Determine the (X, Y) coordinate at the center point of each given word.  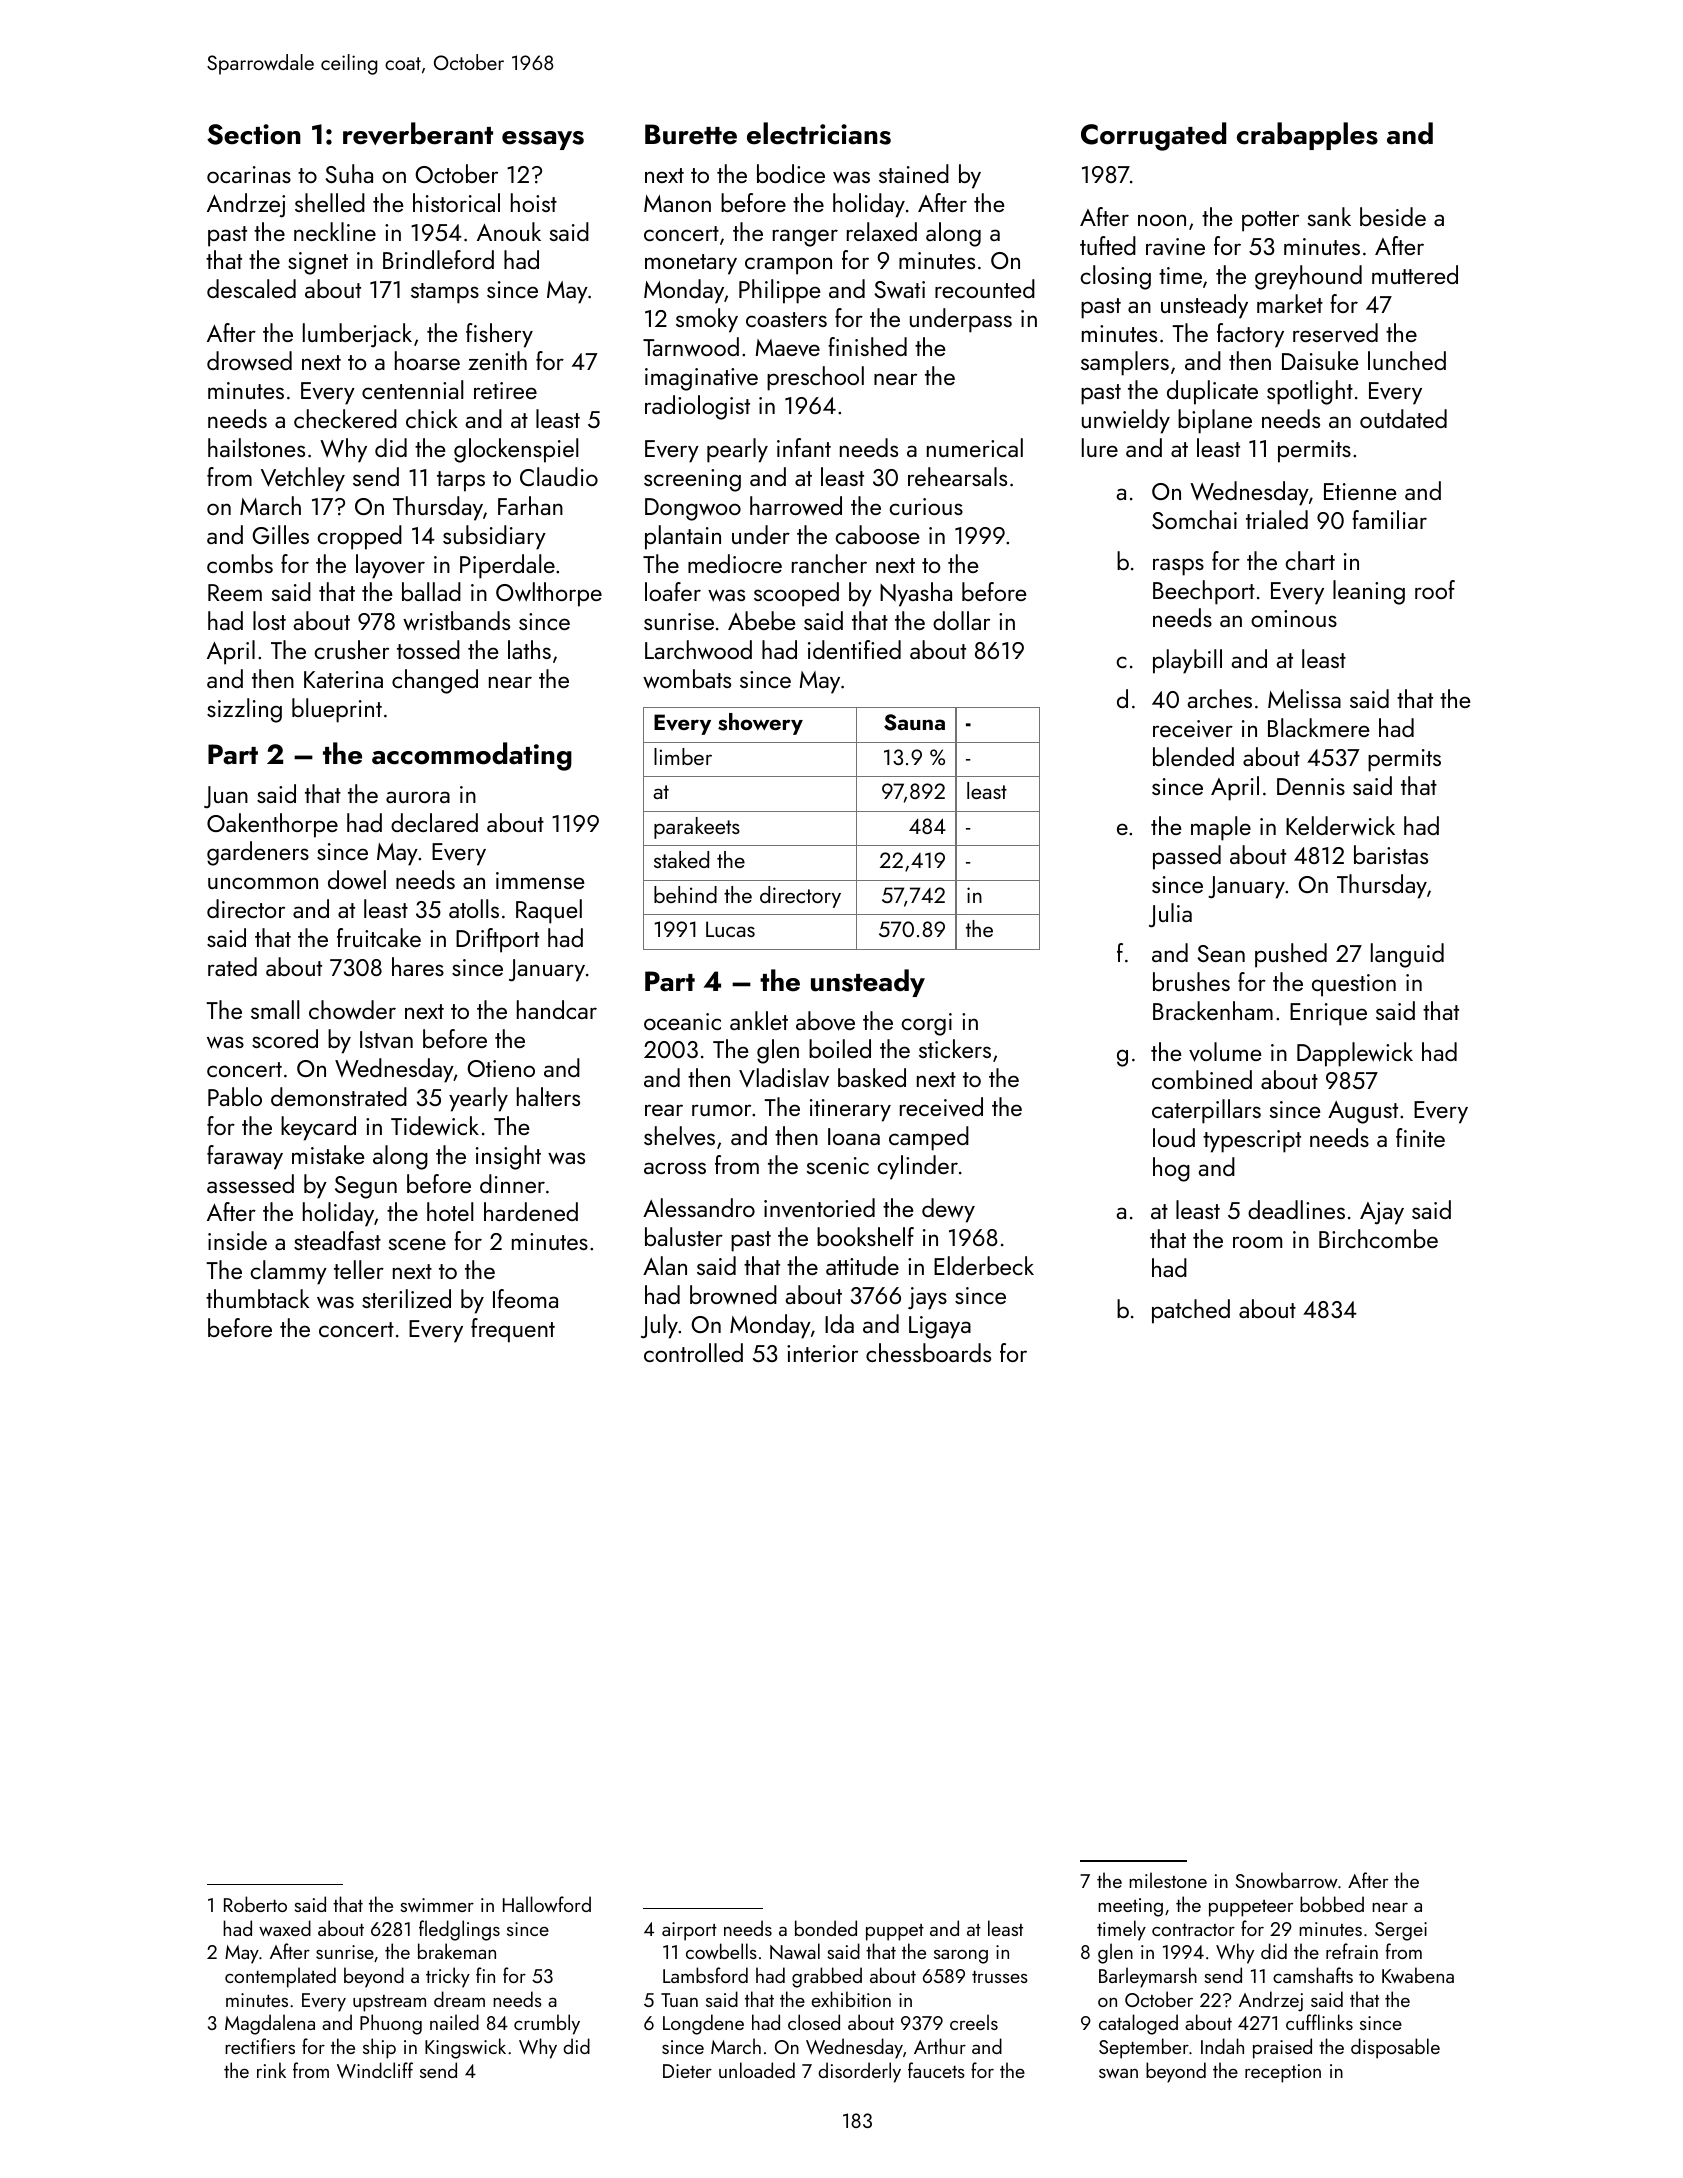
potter (1270, 221)
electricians (819, 133)
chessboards (928, 1352)
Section (254, 134)
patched (1191, 1311)
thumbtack (257, 1298)
